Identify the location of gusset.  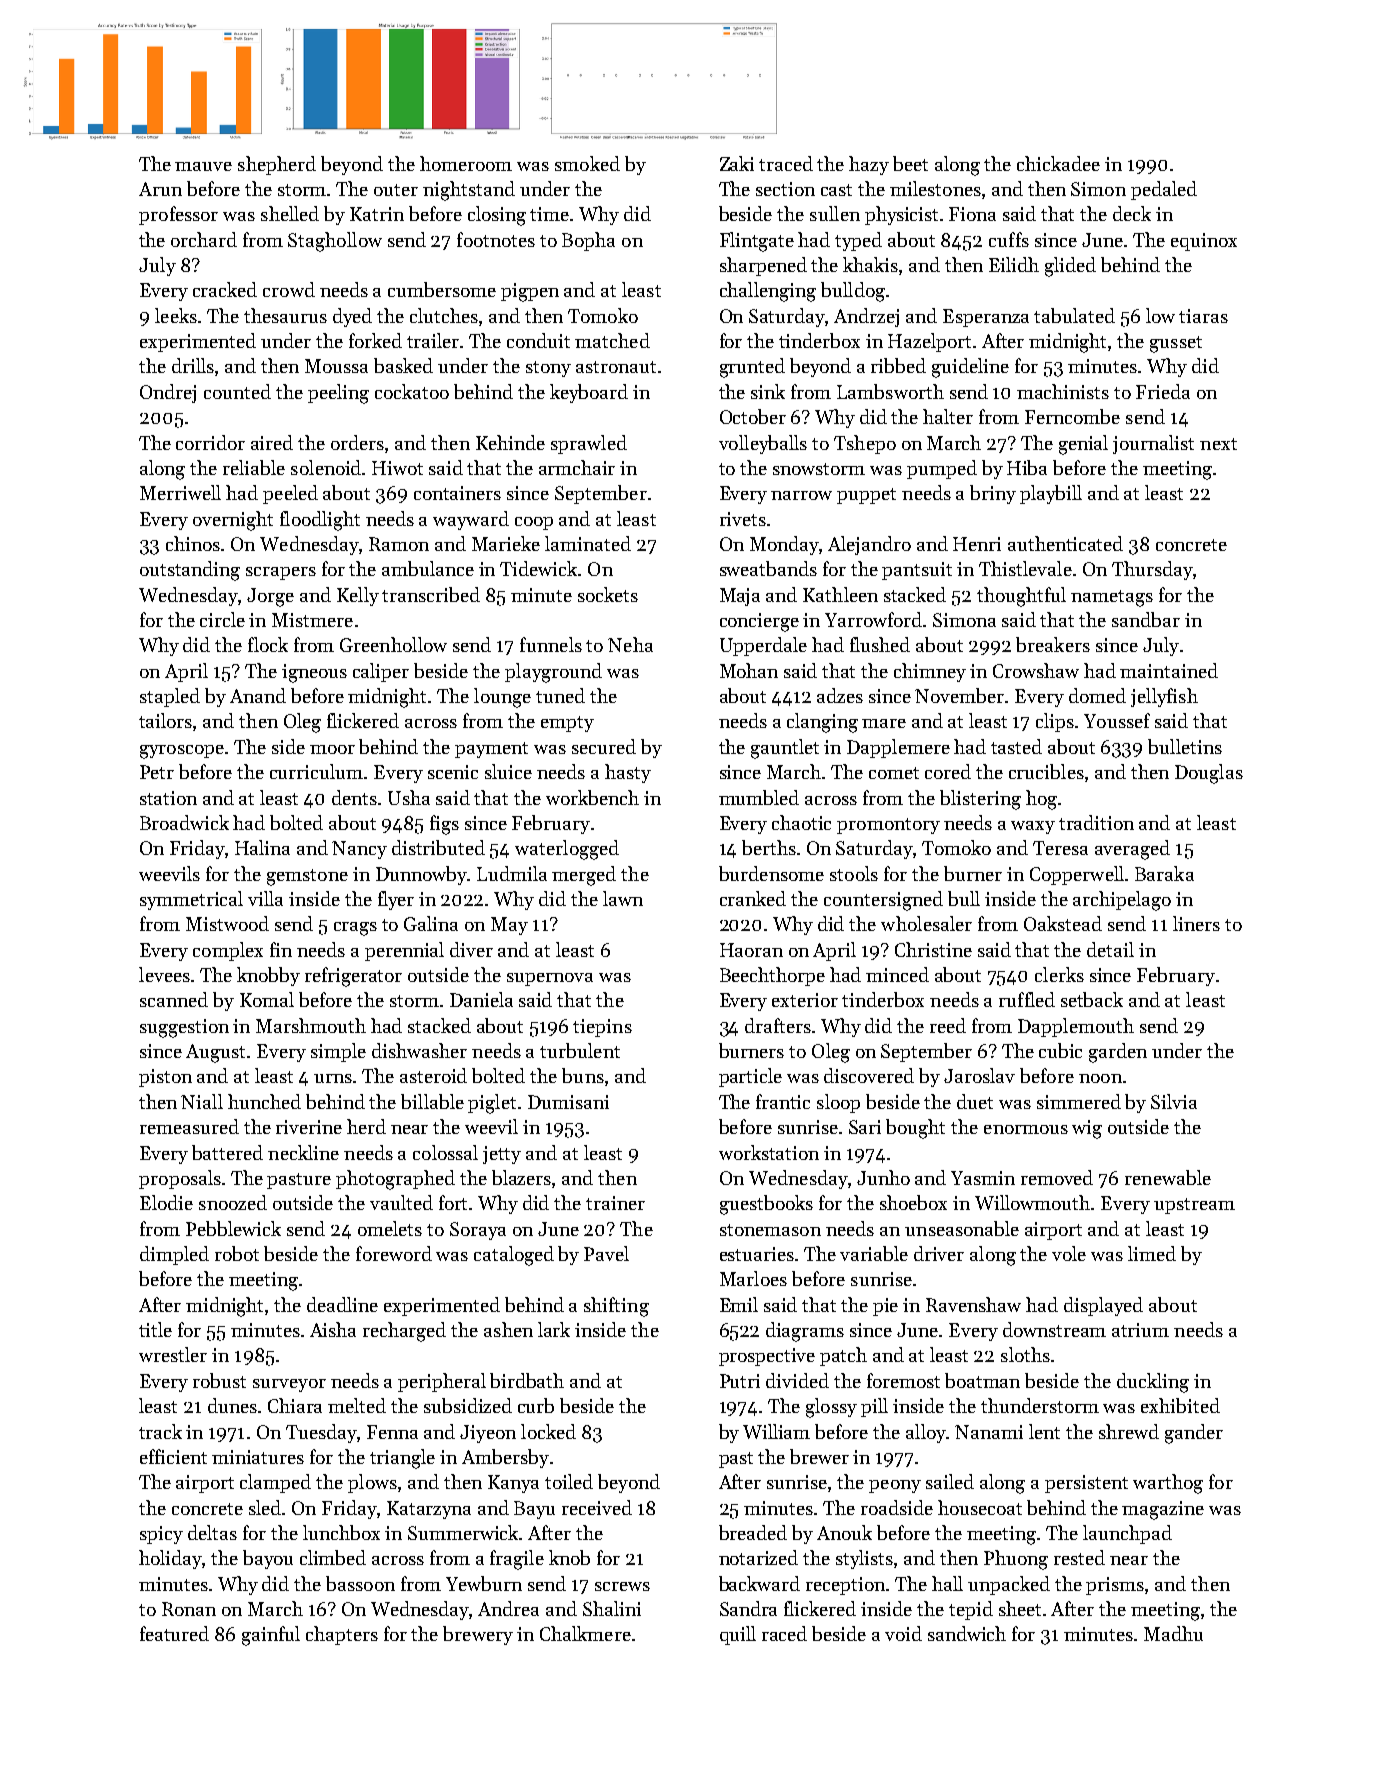
(1176, 344).
